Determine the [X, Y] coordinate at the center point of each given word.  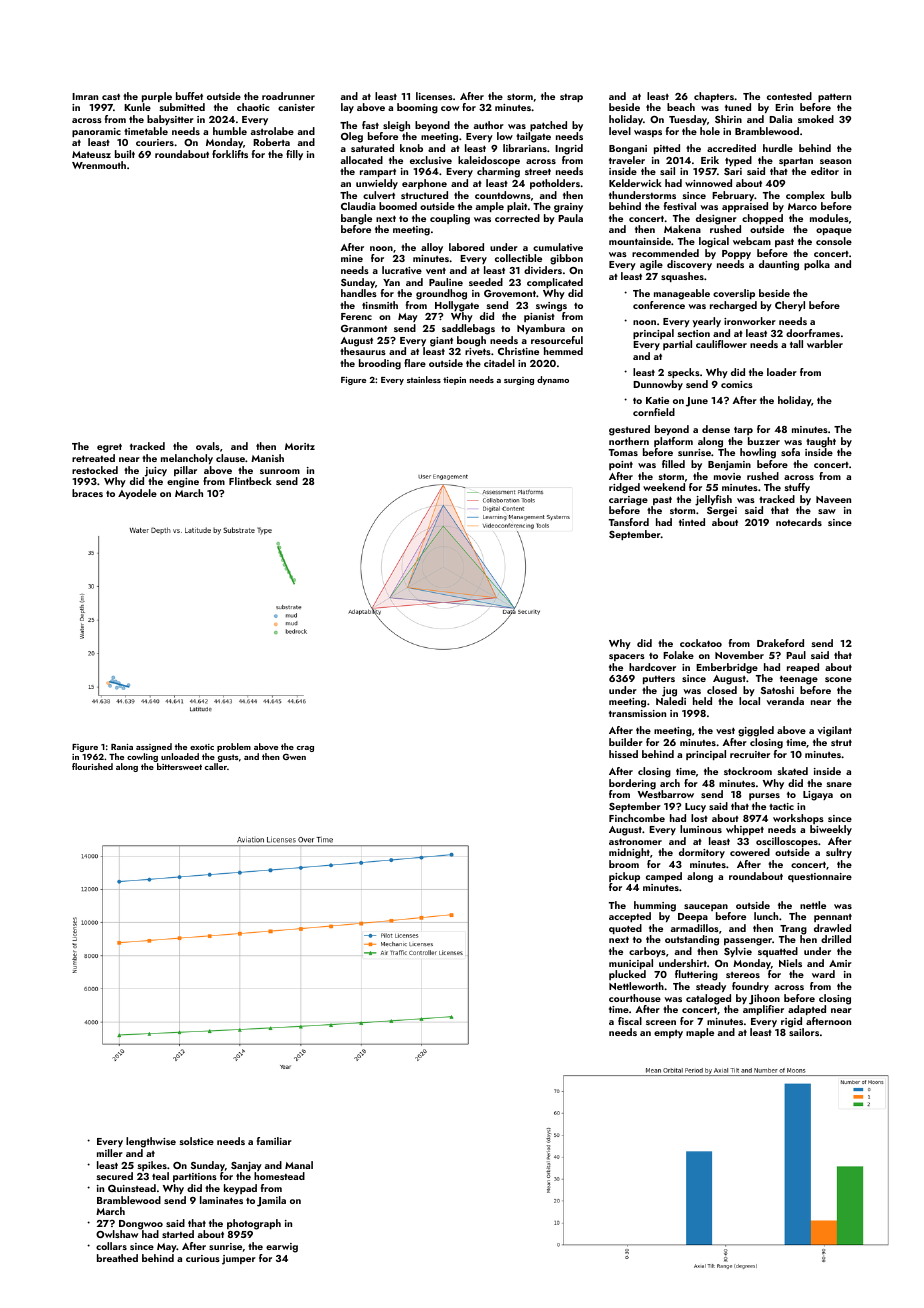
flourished [92, 766]
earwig [282, 1248]
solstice [197, 1141]
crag [305, 749]
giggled [756, 731]
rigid [791, 1022]
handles [359, 293]
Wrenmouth [99, 165]
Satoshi [777, 690]
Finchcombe [637, 818]
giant [441, 342]
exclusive [431, 160]
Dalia [780, 119]
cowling [142, 757]
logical [714, 242]
